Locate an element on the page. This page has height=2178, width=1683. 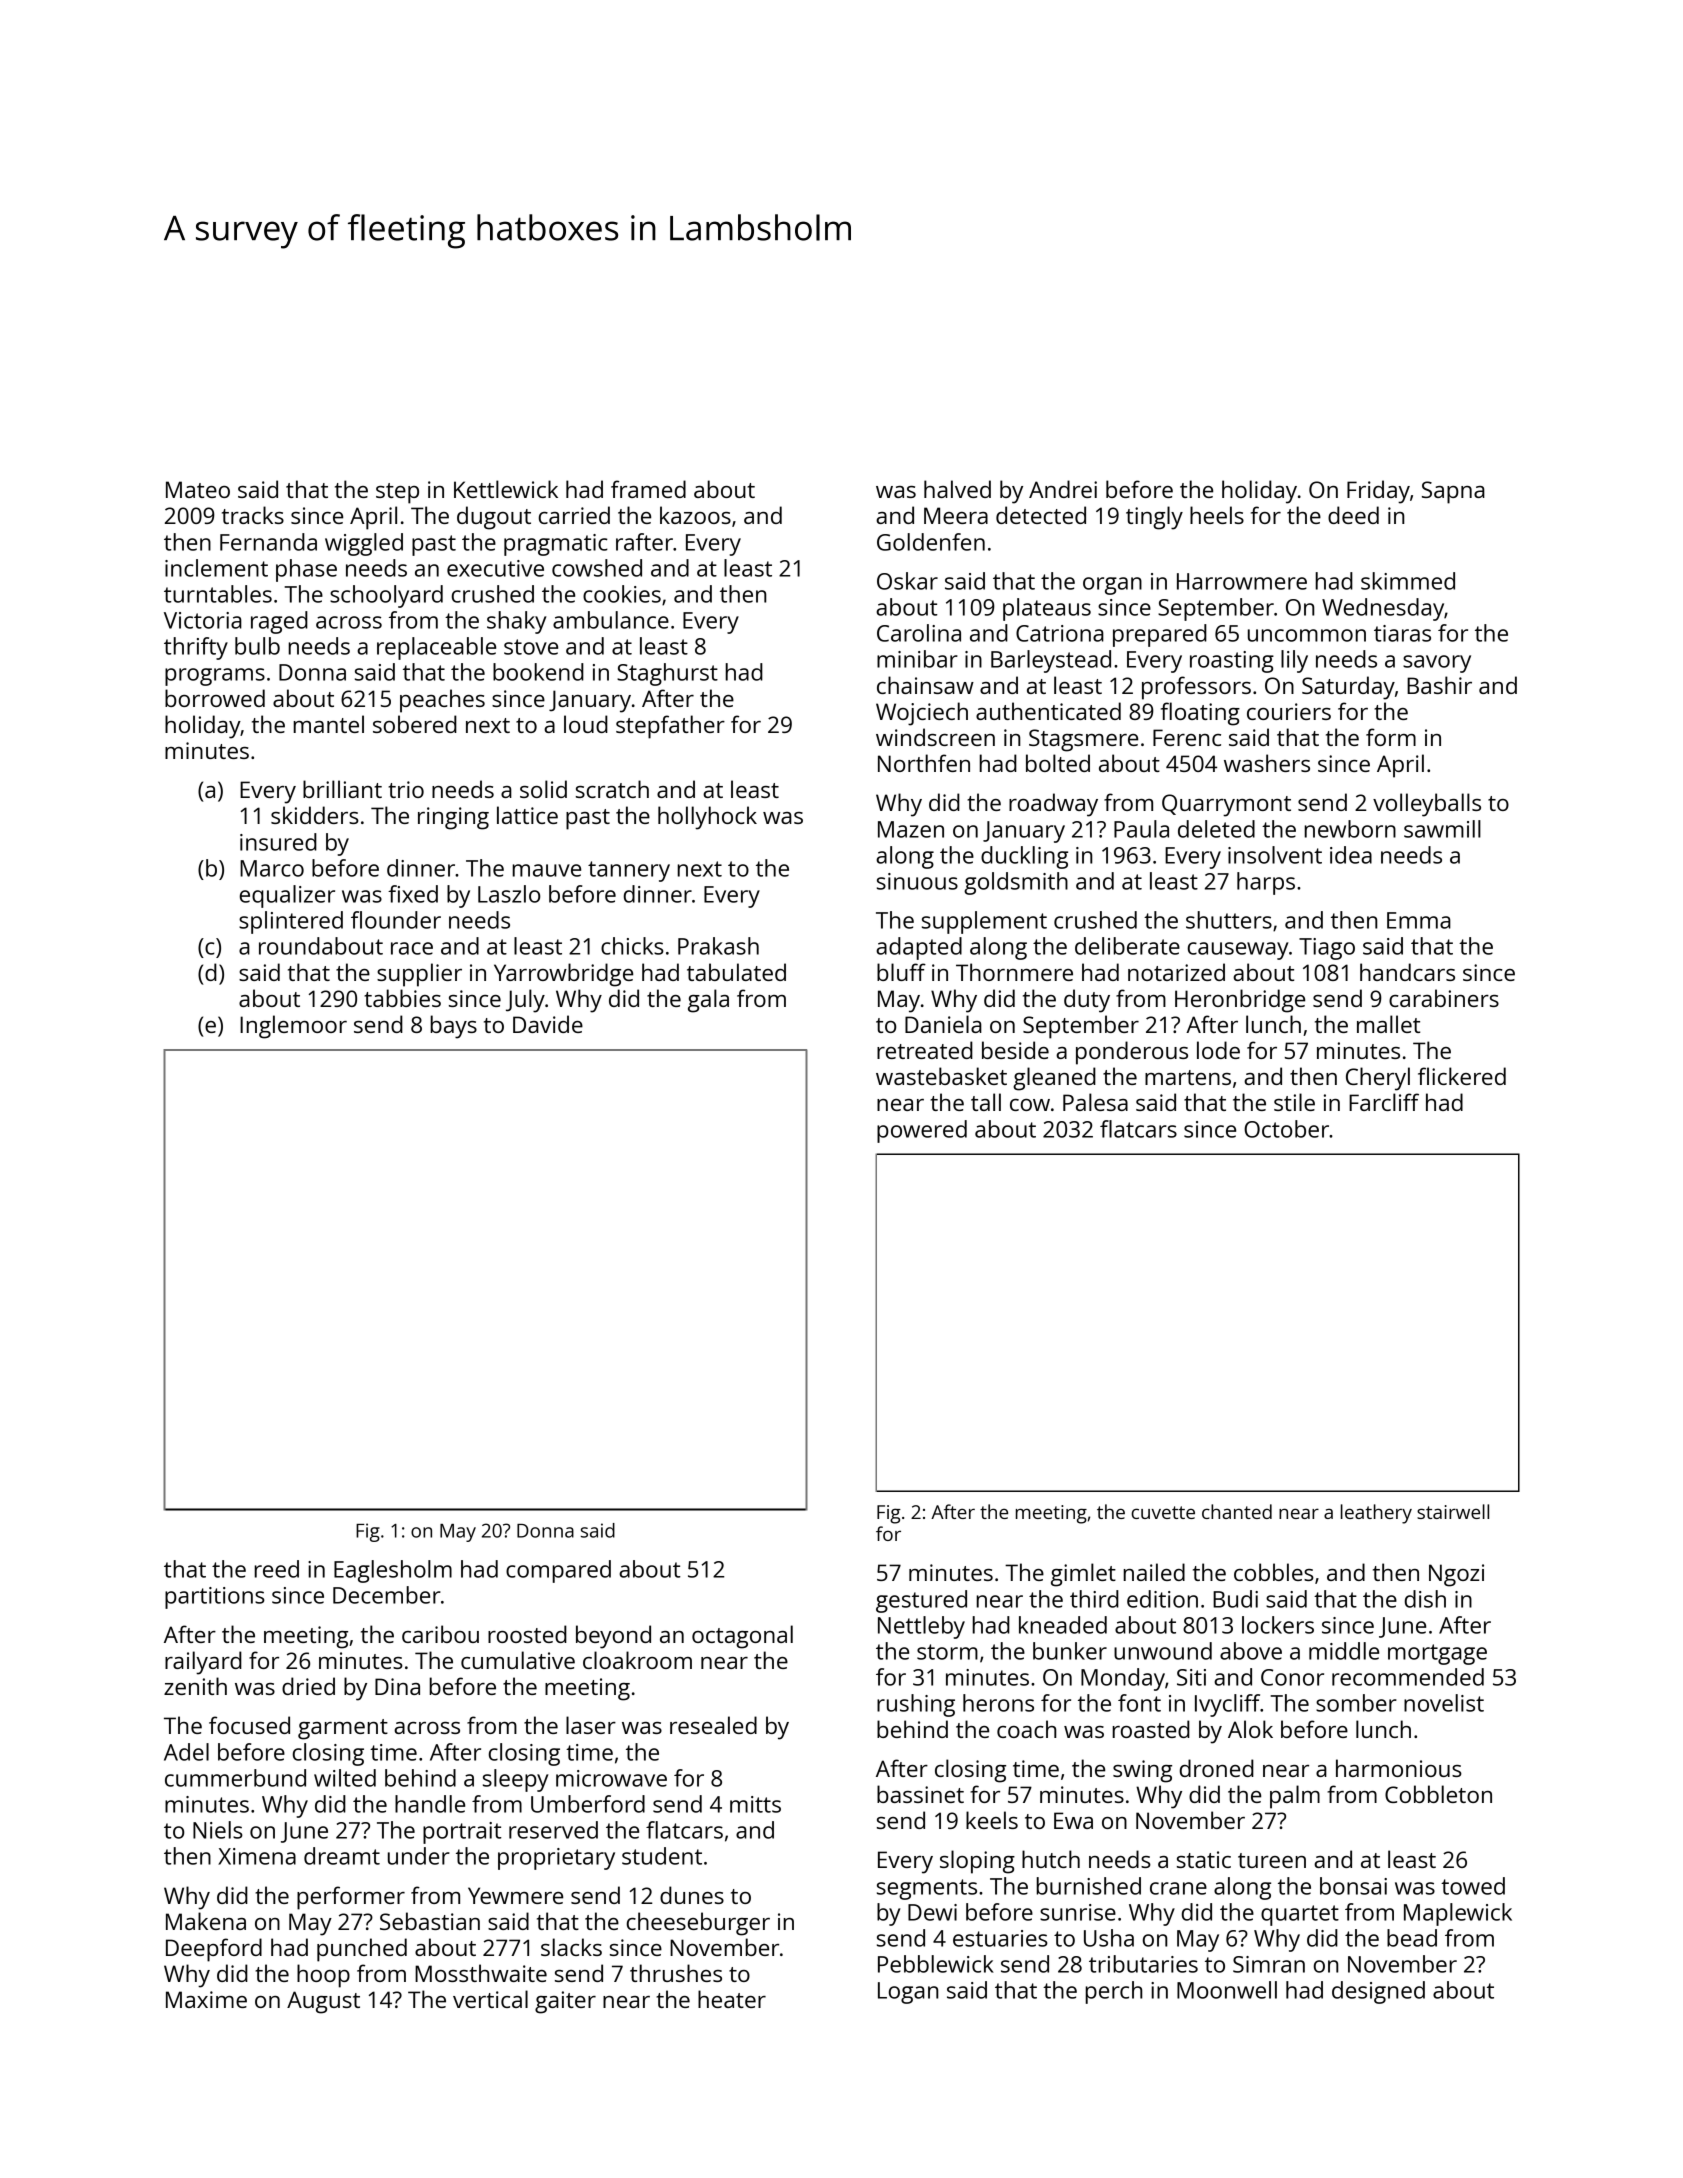
designed is located at coordinates (1378, 1992).
